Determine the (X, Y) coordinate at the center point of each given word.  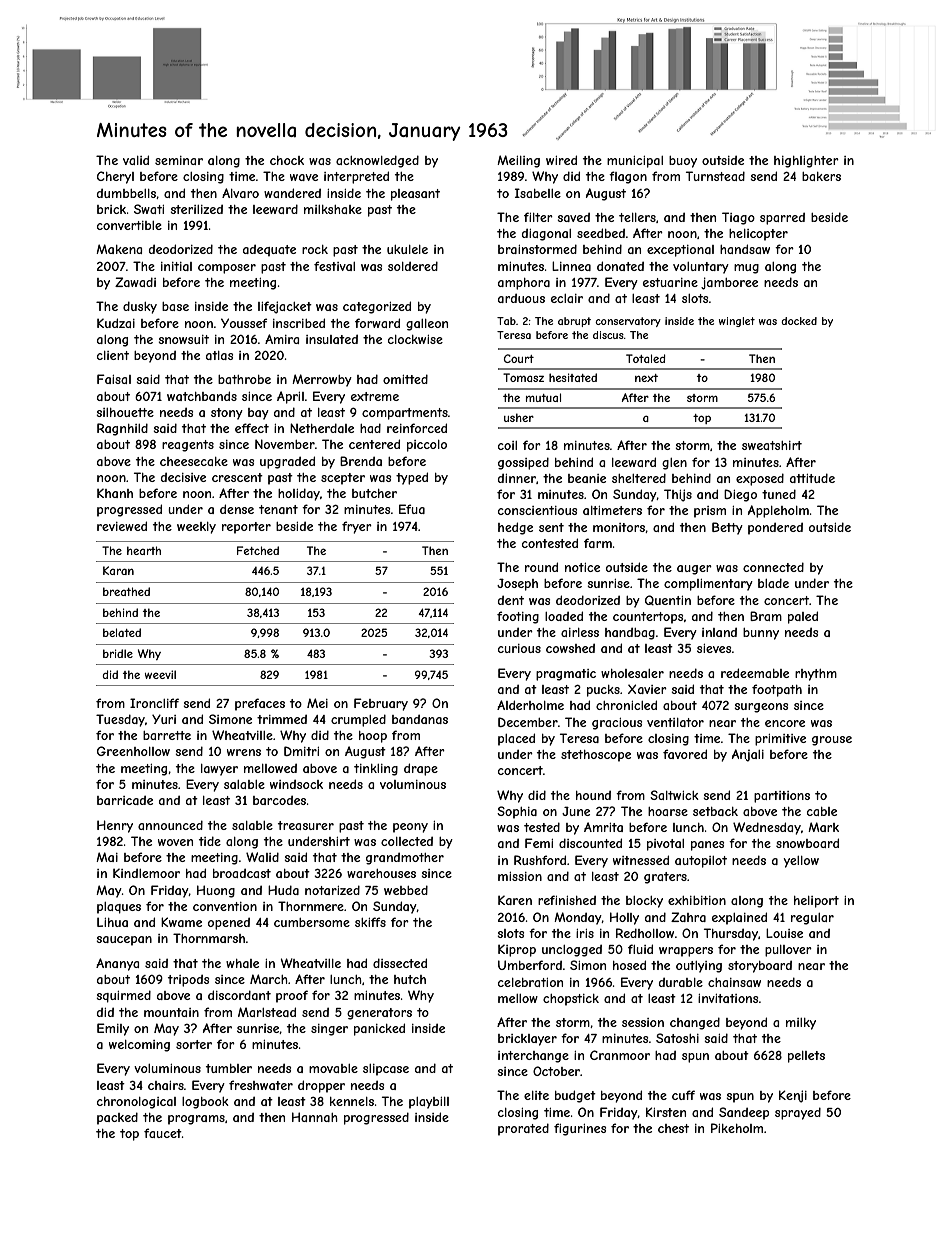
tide (210, 841)
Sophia (517, 812)
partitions (782, 797)
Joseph (517, 584)
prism (710, 512)
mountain (171, 1012)
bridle (118, 653)
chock (287, 160)
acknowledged (377, 161)
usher (519, 417)
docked (799, 321)
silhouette (125, 412)
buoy (683, 162)
